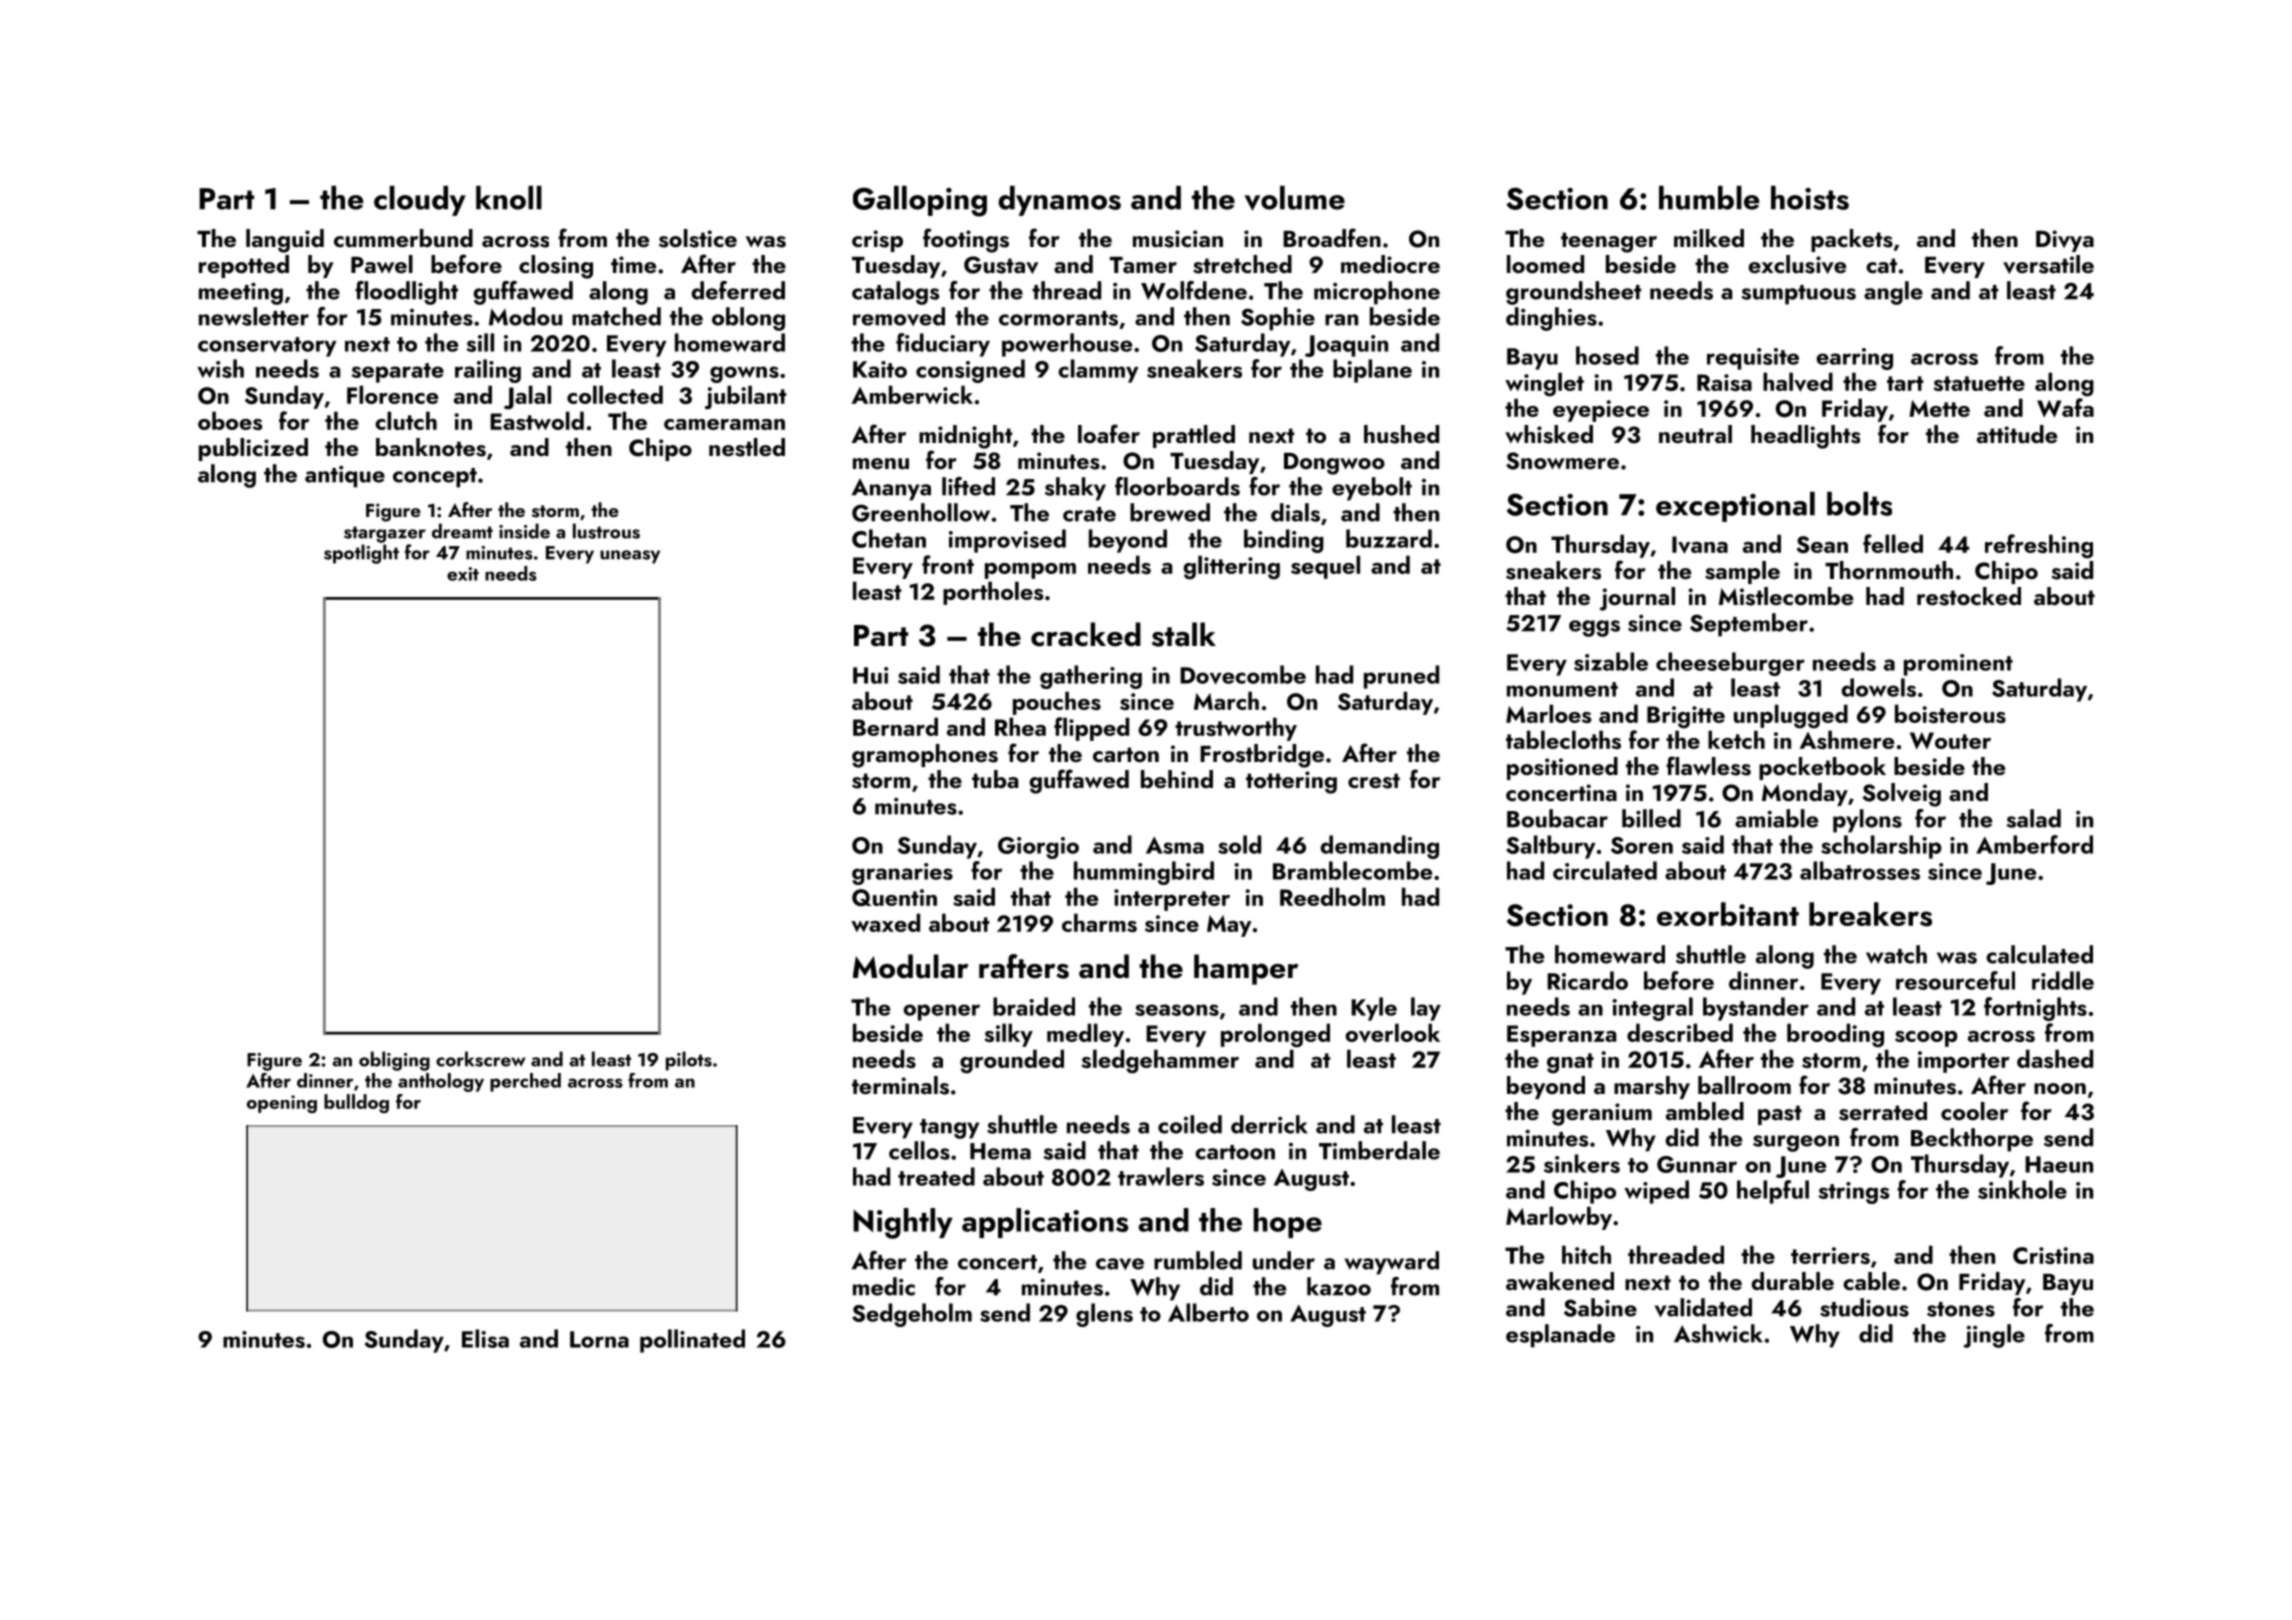  What do you see at coordinates (1160, 1061) in the screenshot?
I see `sledgehammer` at bounding box center [1160, 1061].
